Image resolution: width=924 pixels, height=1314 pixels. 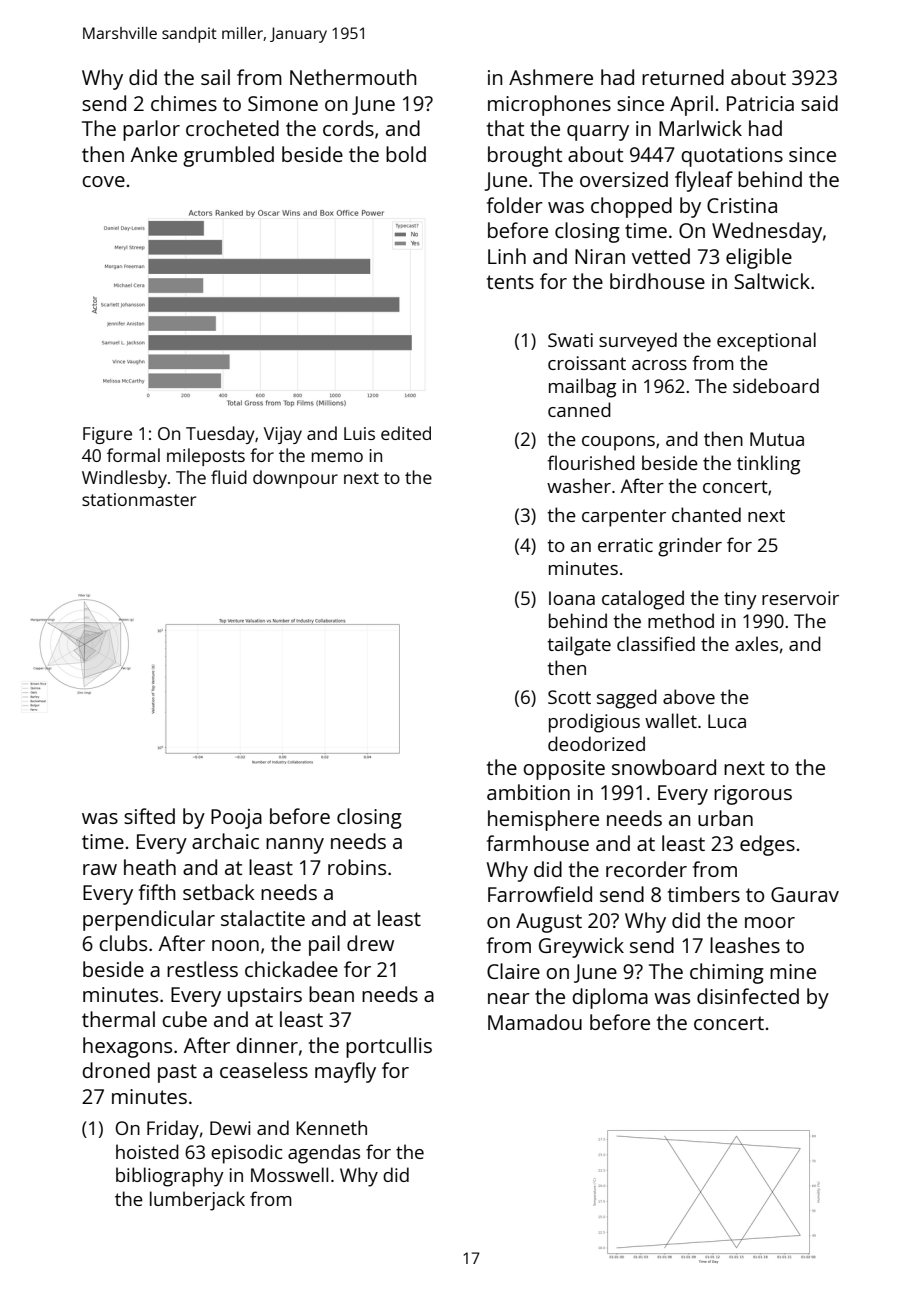 What do you see at coordinates (551, 77) in the page?
I see `Ashmere` at bounding box center [551, 77].
